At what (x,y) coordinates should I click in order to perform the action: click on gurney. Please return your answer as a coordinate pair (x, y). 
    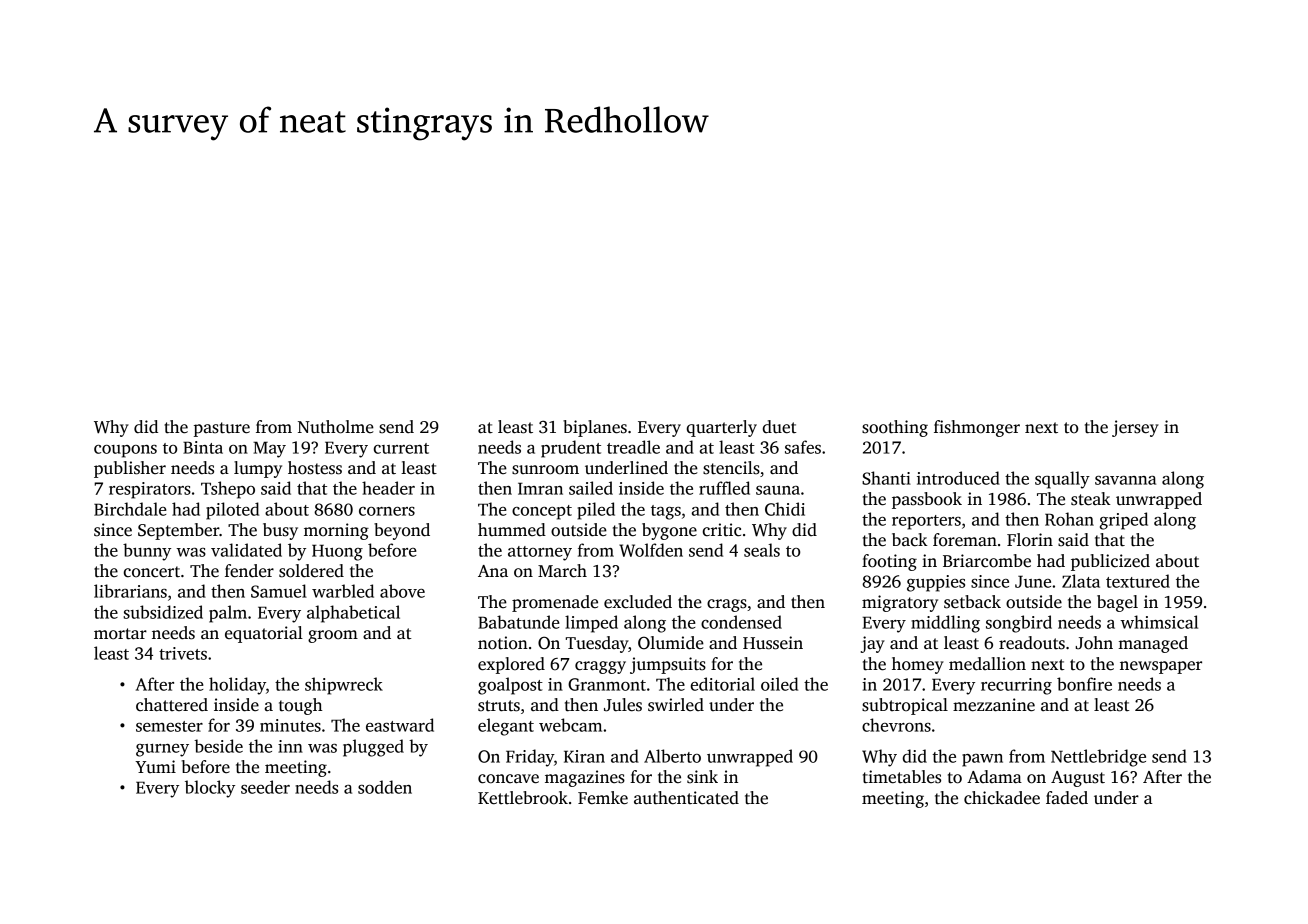
    Looking at the image, I should click on (162, 750).
